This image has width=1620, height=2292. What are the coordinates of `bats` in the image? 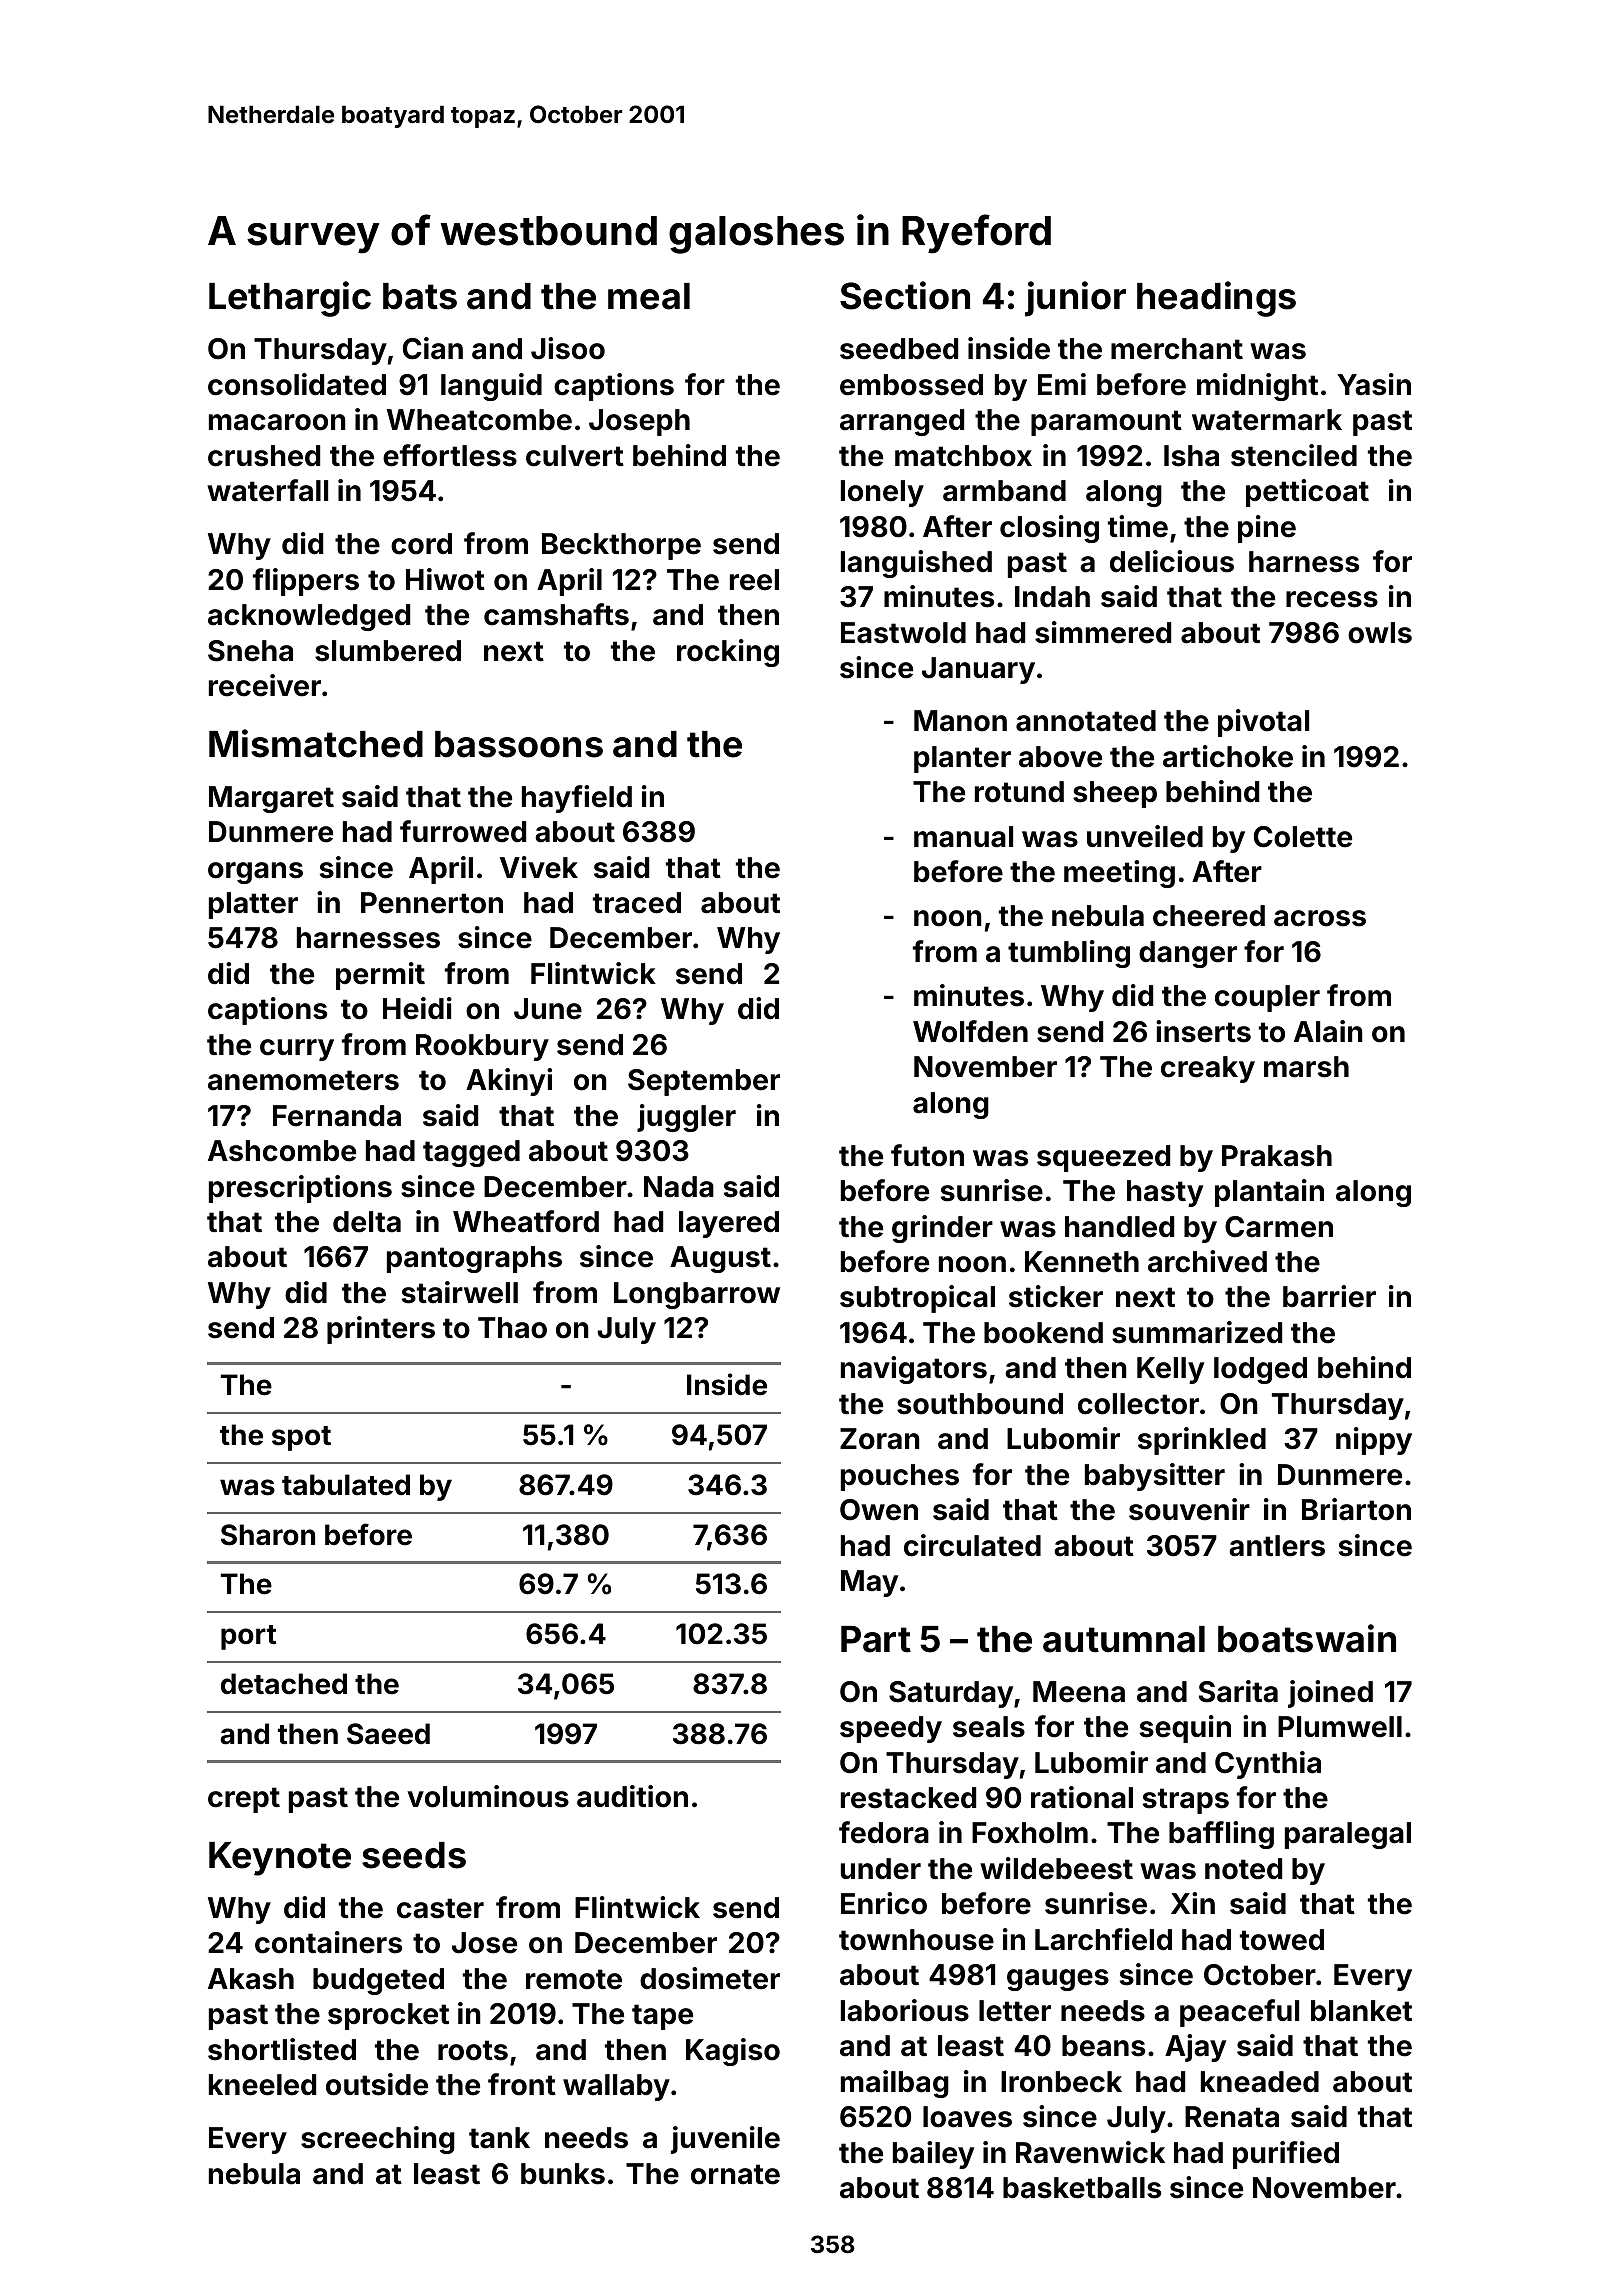 It's located at (420, 296).
